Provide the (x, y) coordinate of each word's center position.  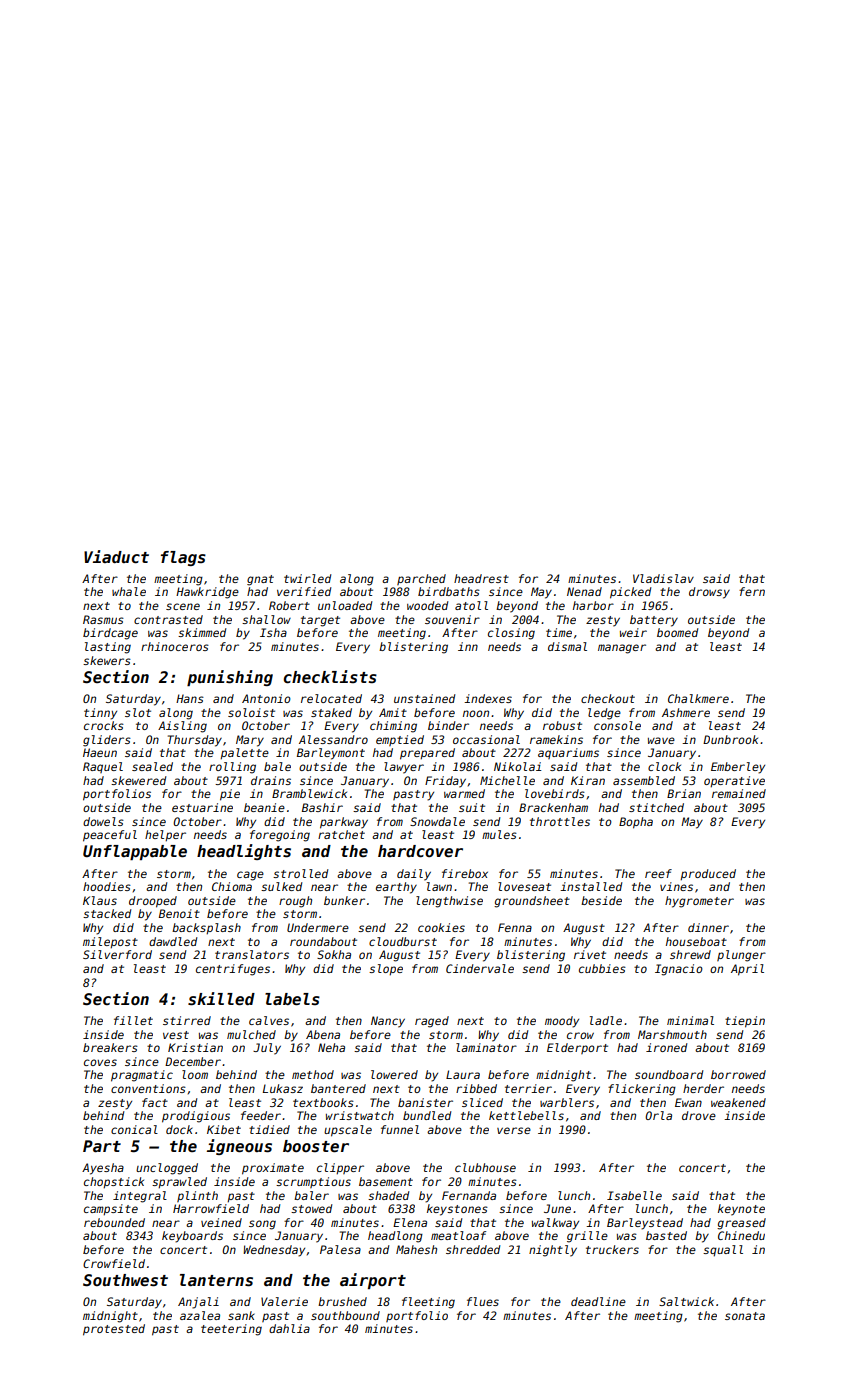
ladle (606, 1020)
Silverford (117, 954)
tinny (100, 714)
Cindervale (480, 968)
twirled (307, 578)
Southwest (125, 1280)
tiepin (745, 1022)
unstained (424, 698)
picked (630, 593)
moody (562, 1022)
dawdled (173, 941)
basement (386, 1181)
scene (183, 606)
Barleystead (645, 1224)
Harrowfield (211, 1208)
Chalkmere (698, 698)
